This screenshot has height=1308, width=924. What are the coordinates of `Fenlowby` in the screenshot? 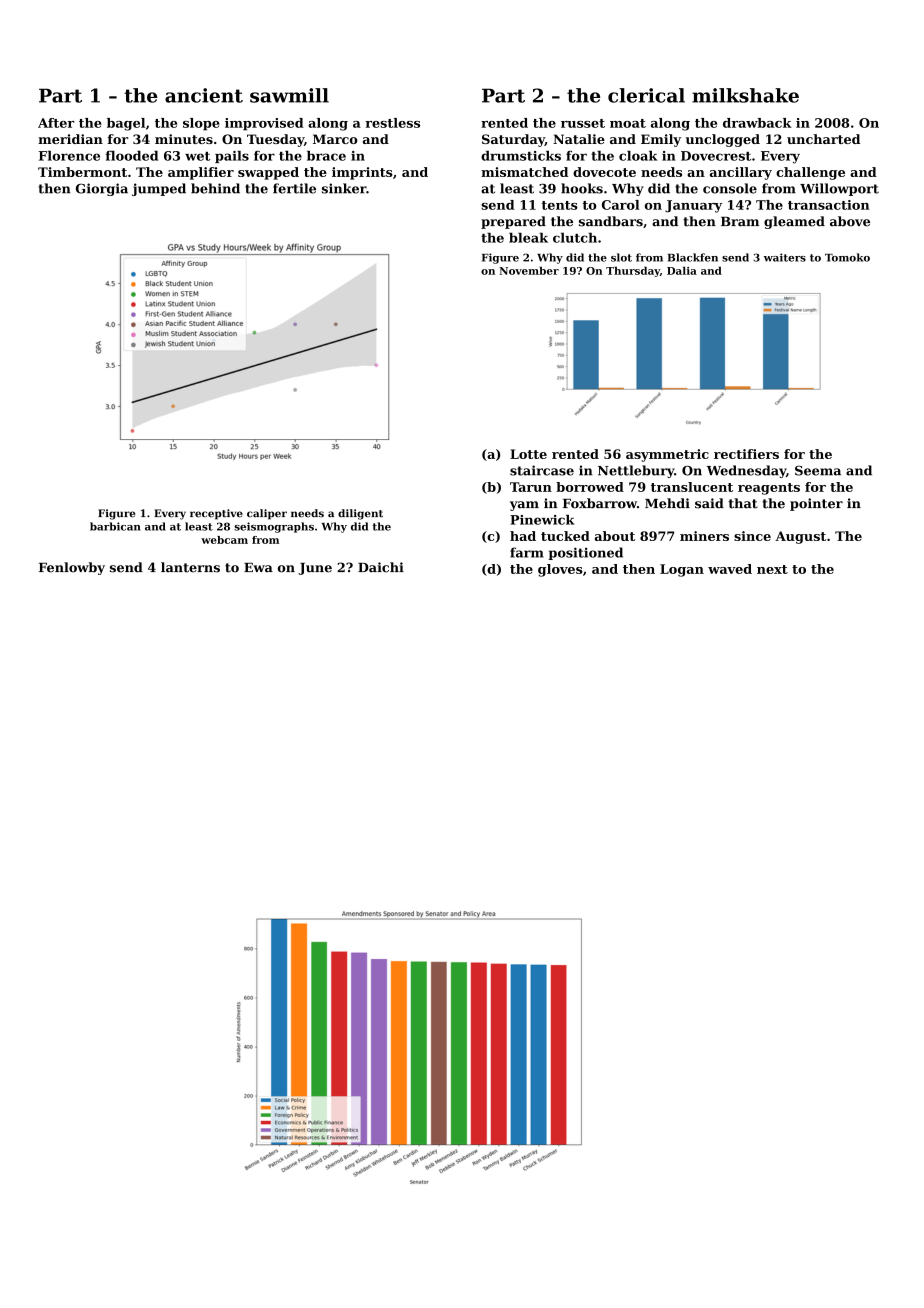 It's located at (72, 568).
